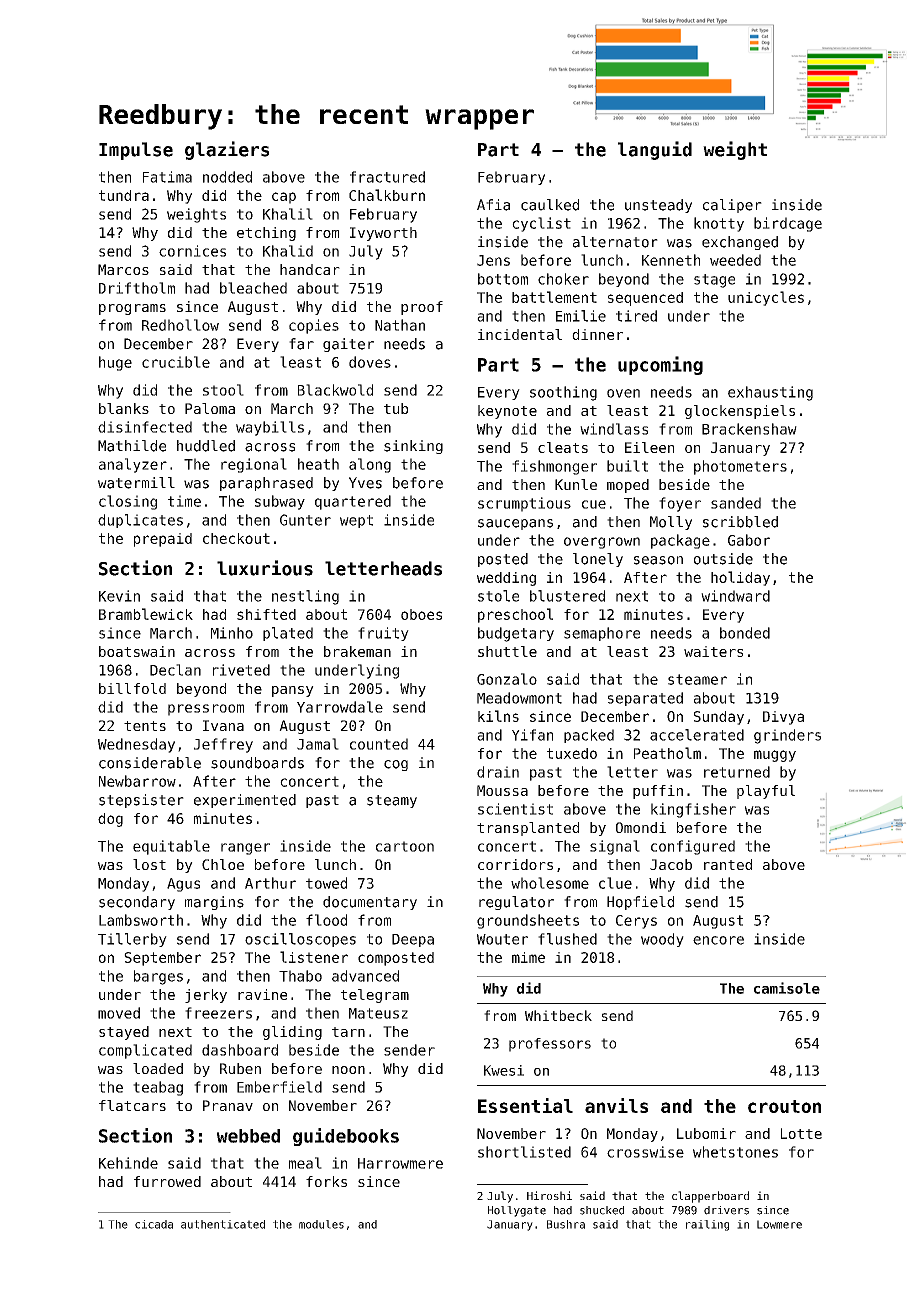 Image resolution: width=924 pixels, height=1308 pixels. I want to click on modules, so click(321, 1224).
